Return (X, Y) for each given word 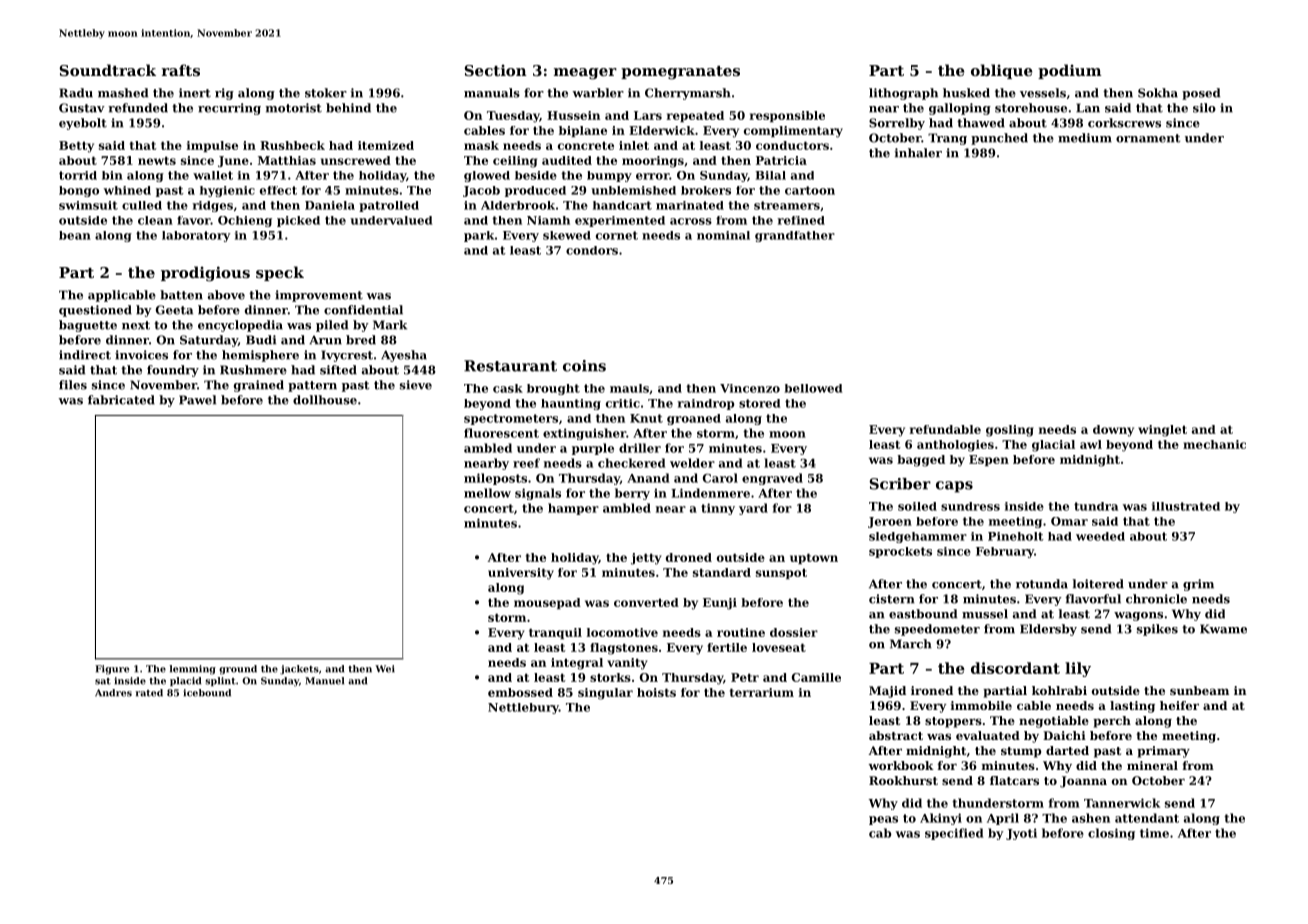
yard (753, 509)
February (1005, 552)
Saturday (209, 341)
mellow (487, 493)
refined (801, 220)
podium (1070, 71)
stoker (326, 93)
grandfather (795, 236)
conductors (792, 145)
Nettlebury (523, 708)
